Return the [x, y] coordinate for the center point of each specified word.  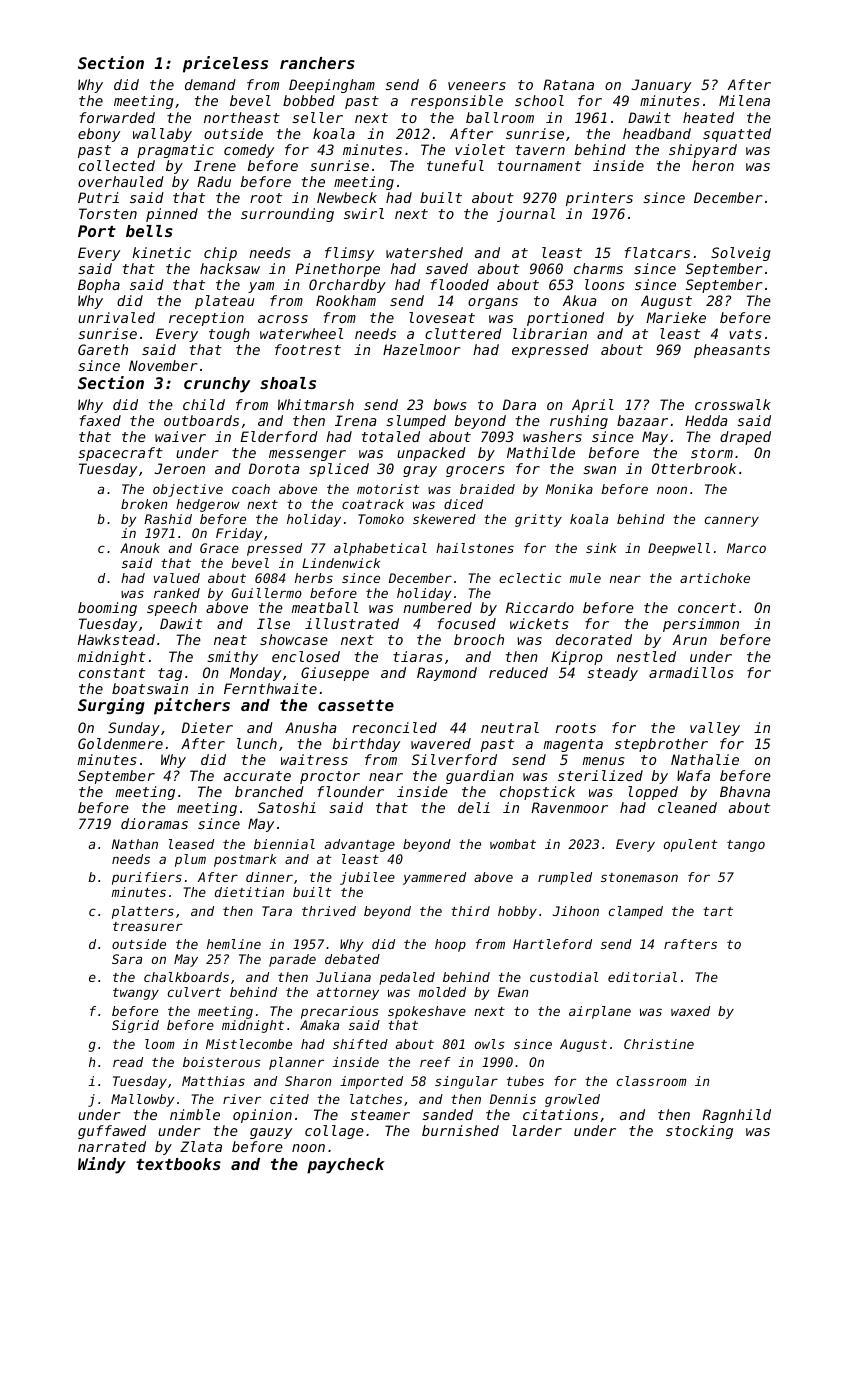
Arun [690, 639]
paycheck [346, 1166]
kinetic [161, 252]
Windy [102, 1165]
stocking [699, 1132]
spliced [339, 470]
